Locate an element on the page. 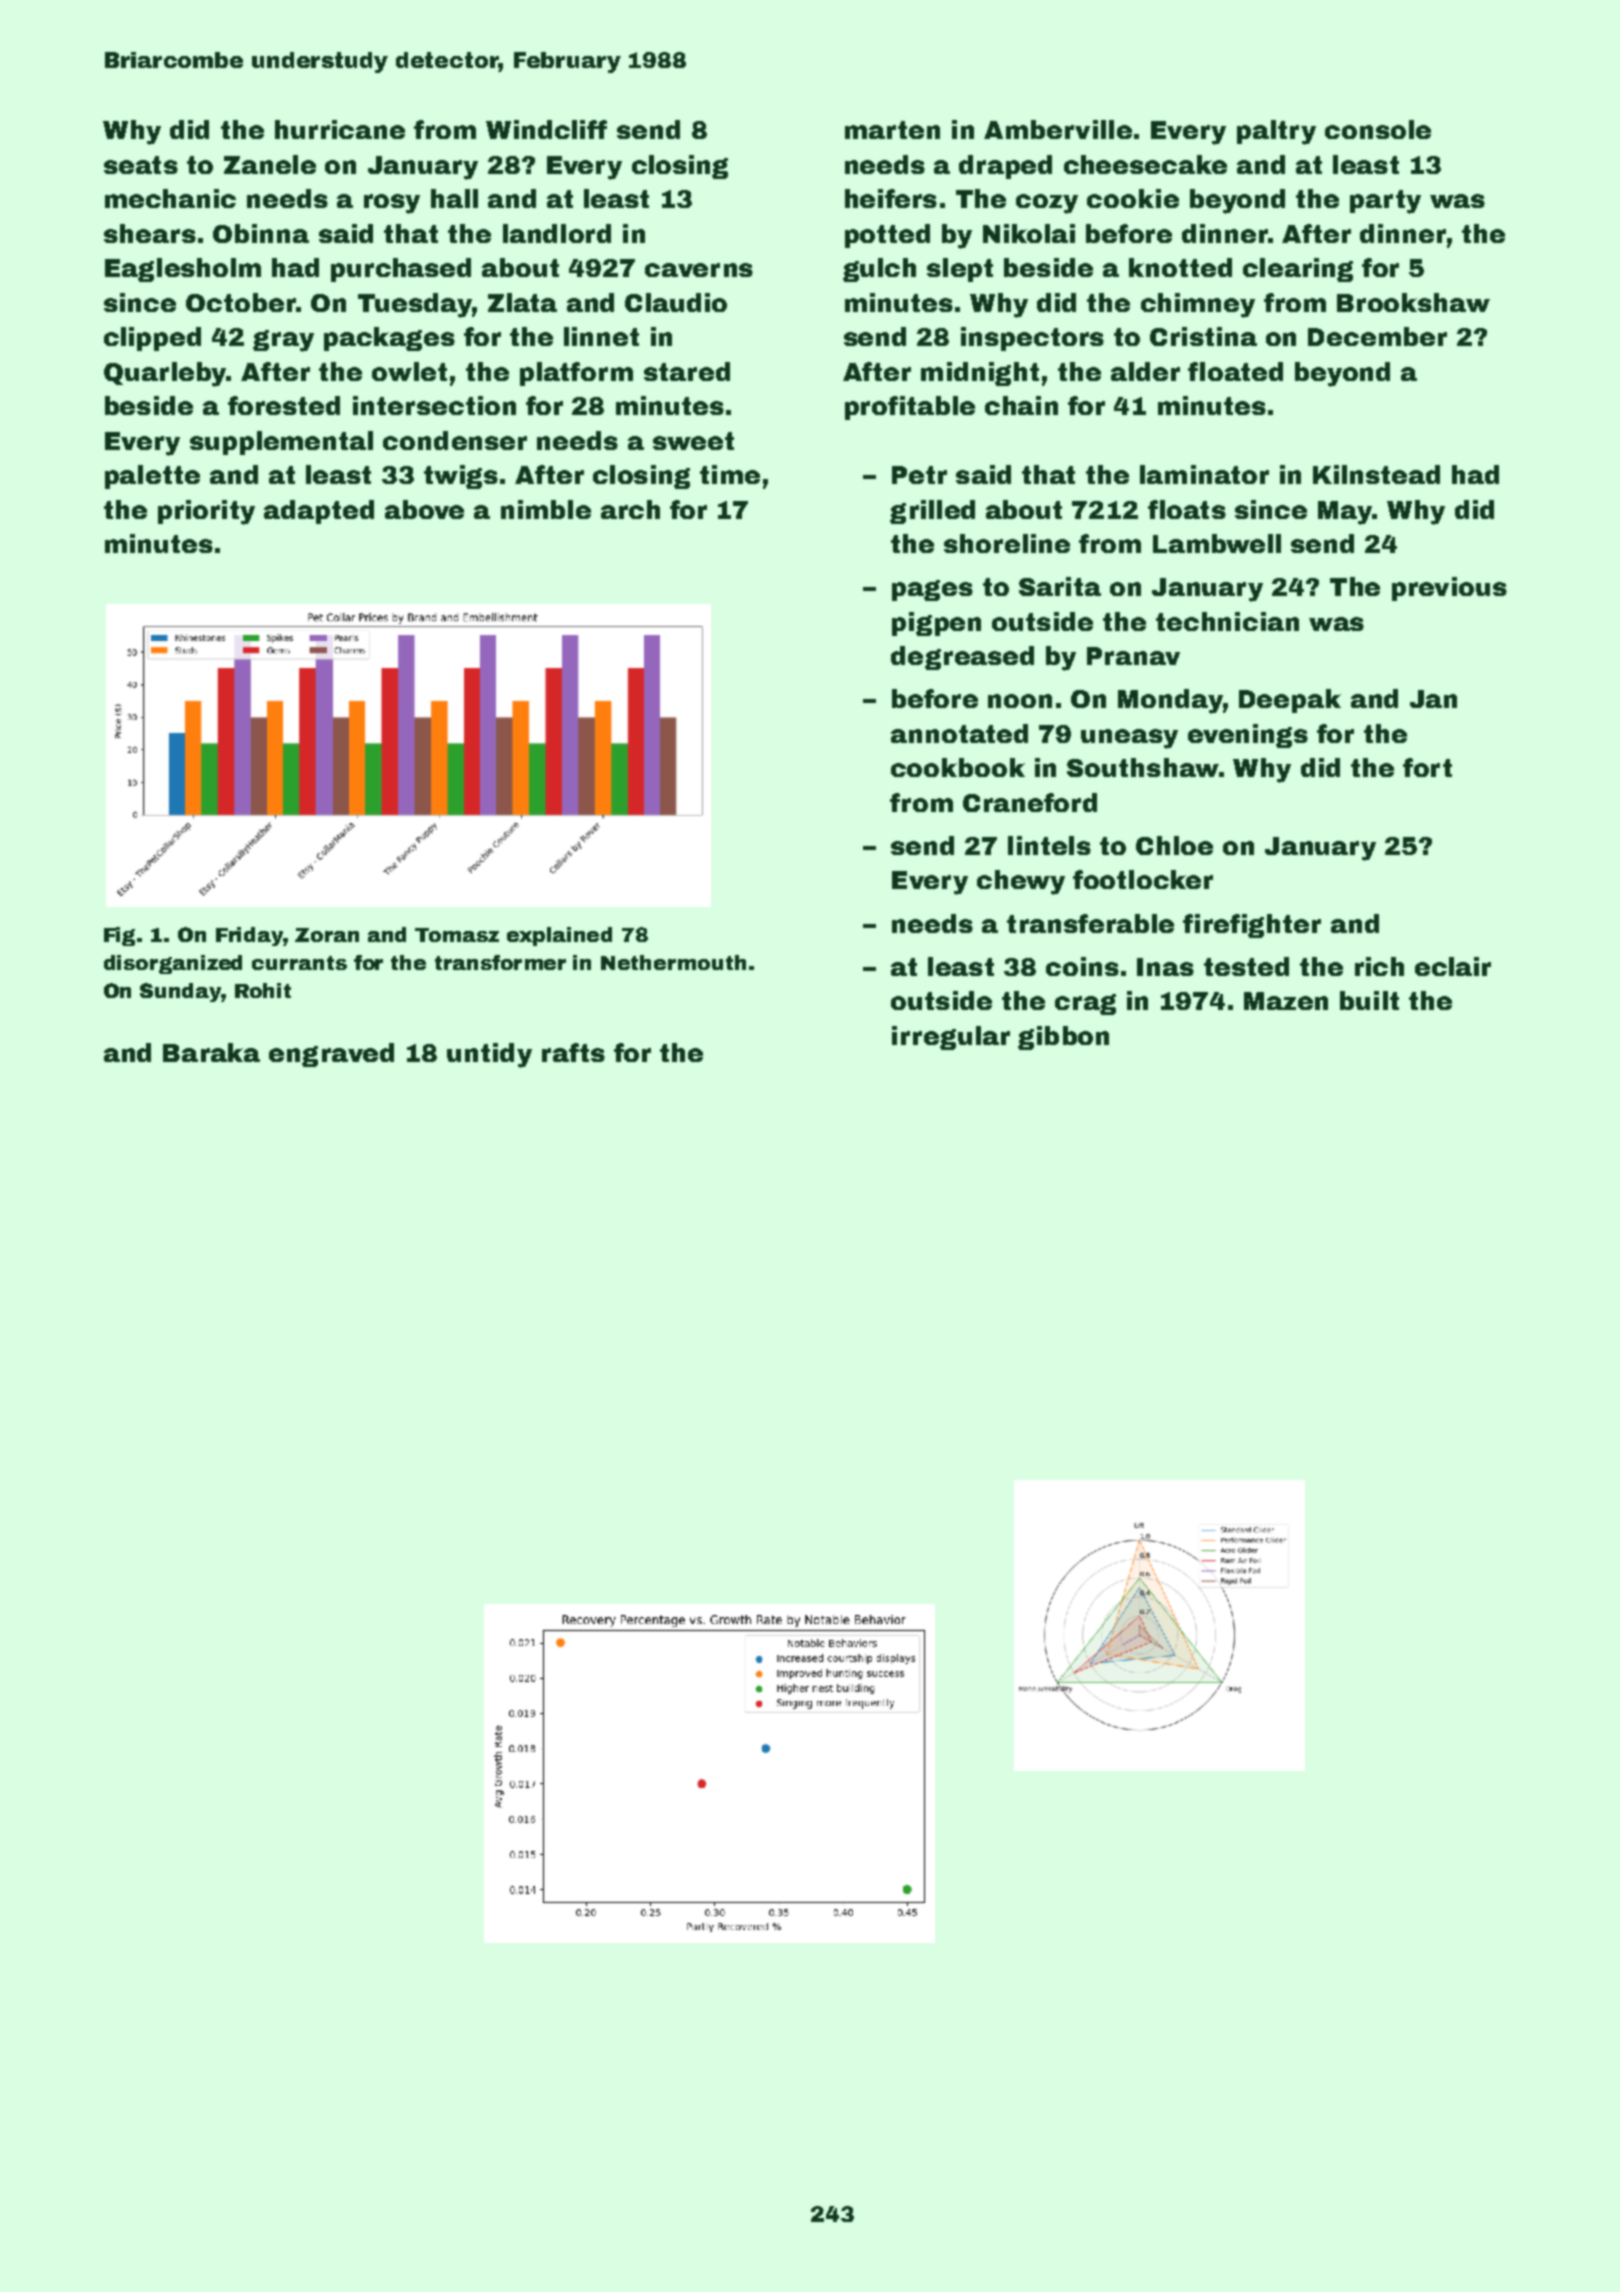 The width and height of the document is (1620, 2292). irregular is located at coordinates (951, 1038).
